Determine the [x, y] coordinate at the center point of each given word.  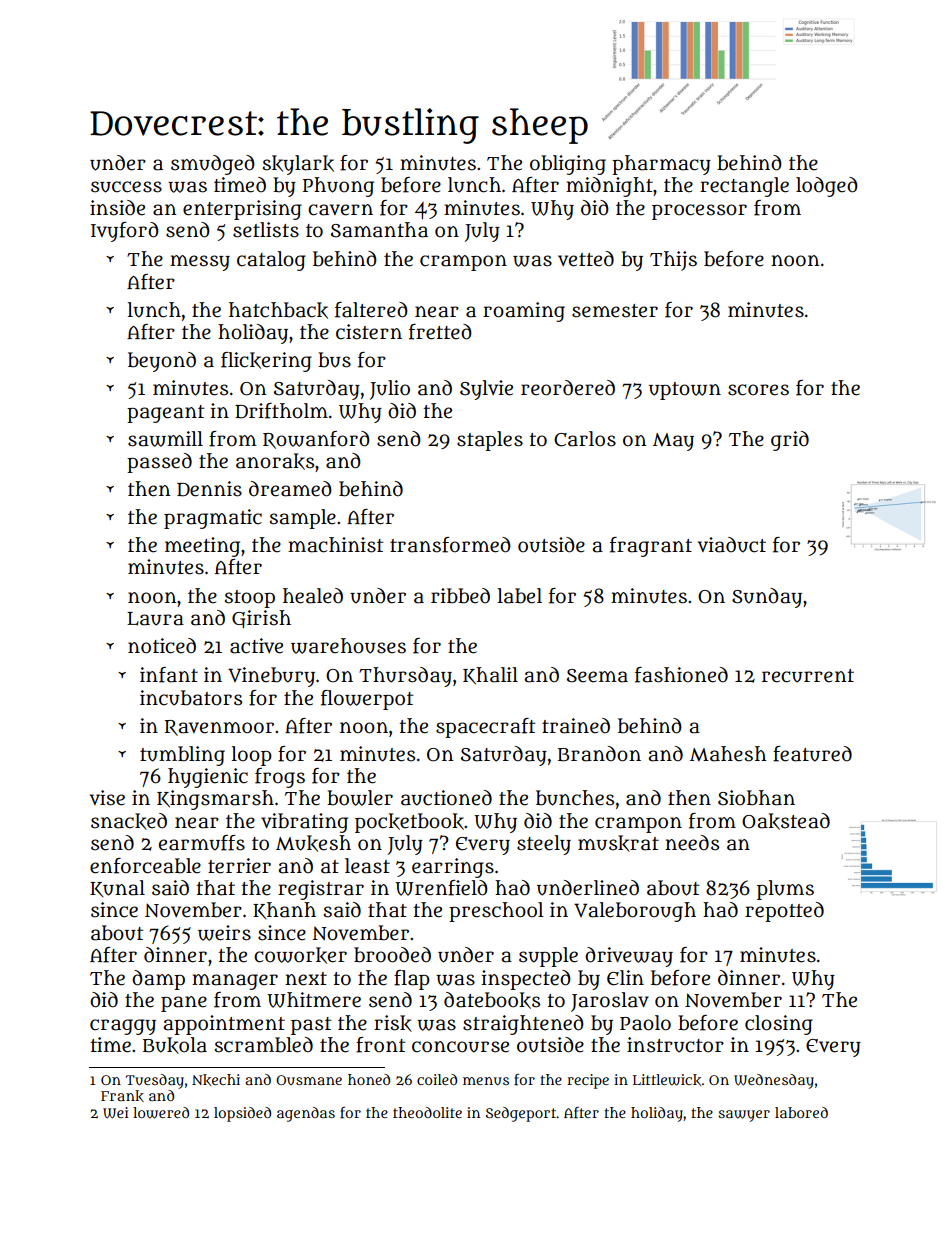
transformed [450, 545]
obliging [568, 165]
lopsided [242, 1114]
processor [699, 212]
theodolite [427, 1112]
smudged [213, 165]
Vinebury [271, 677]
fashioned [681, 675]
